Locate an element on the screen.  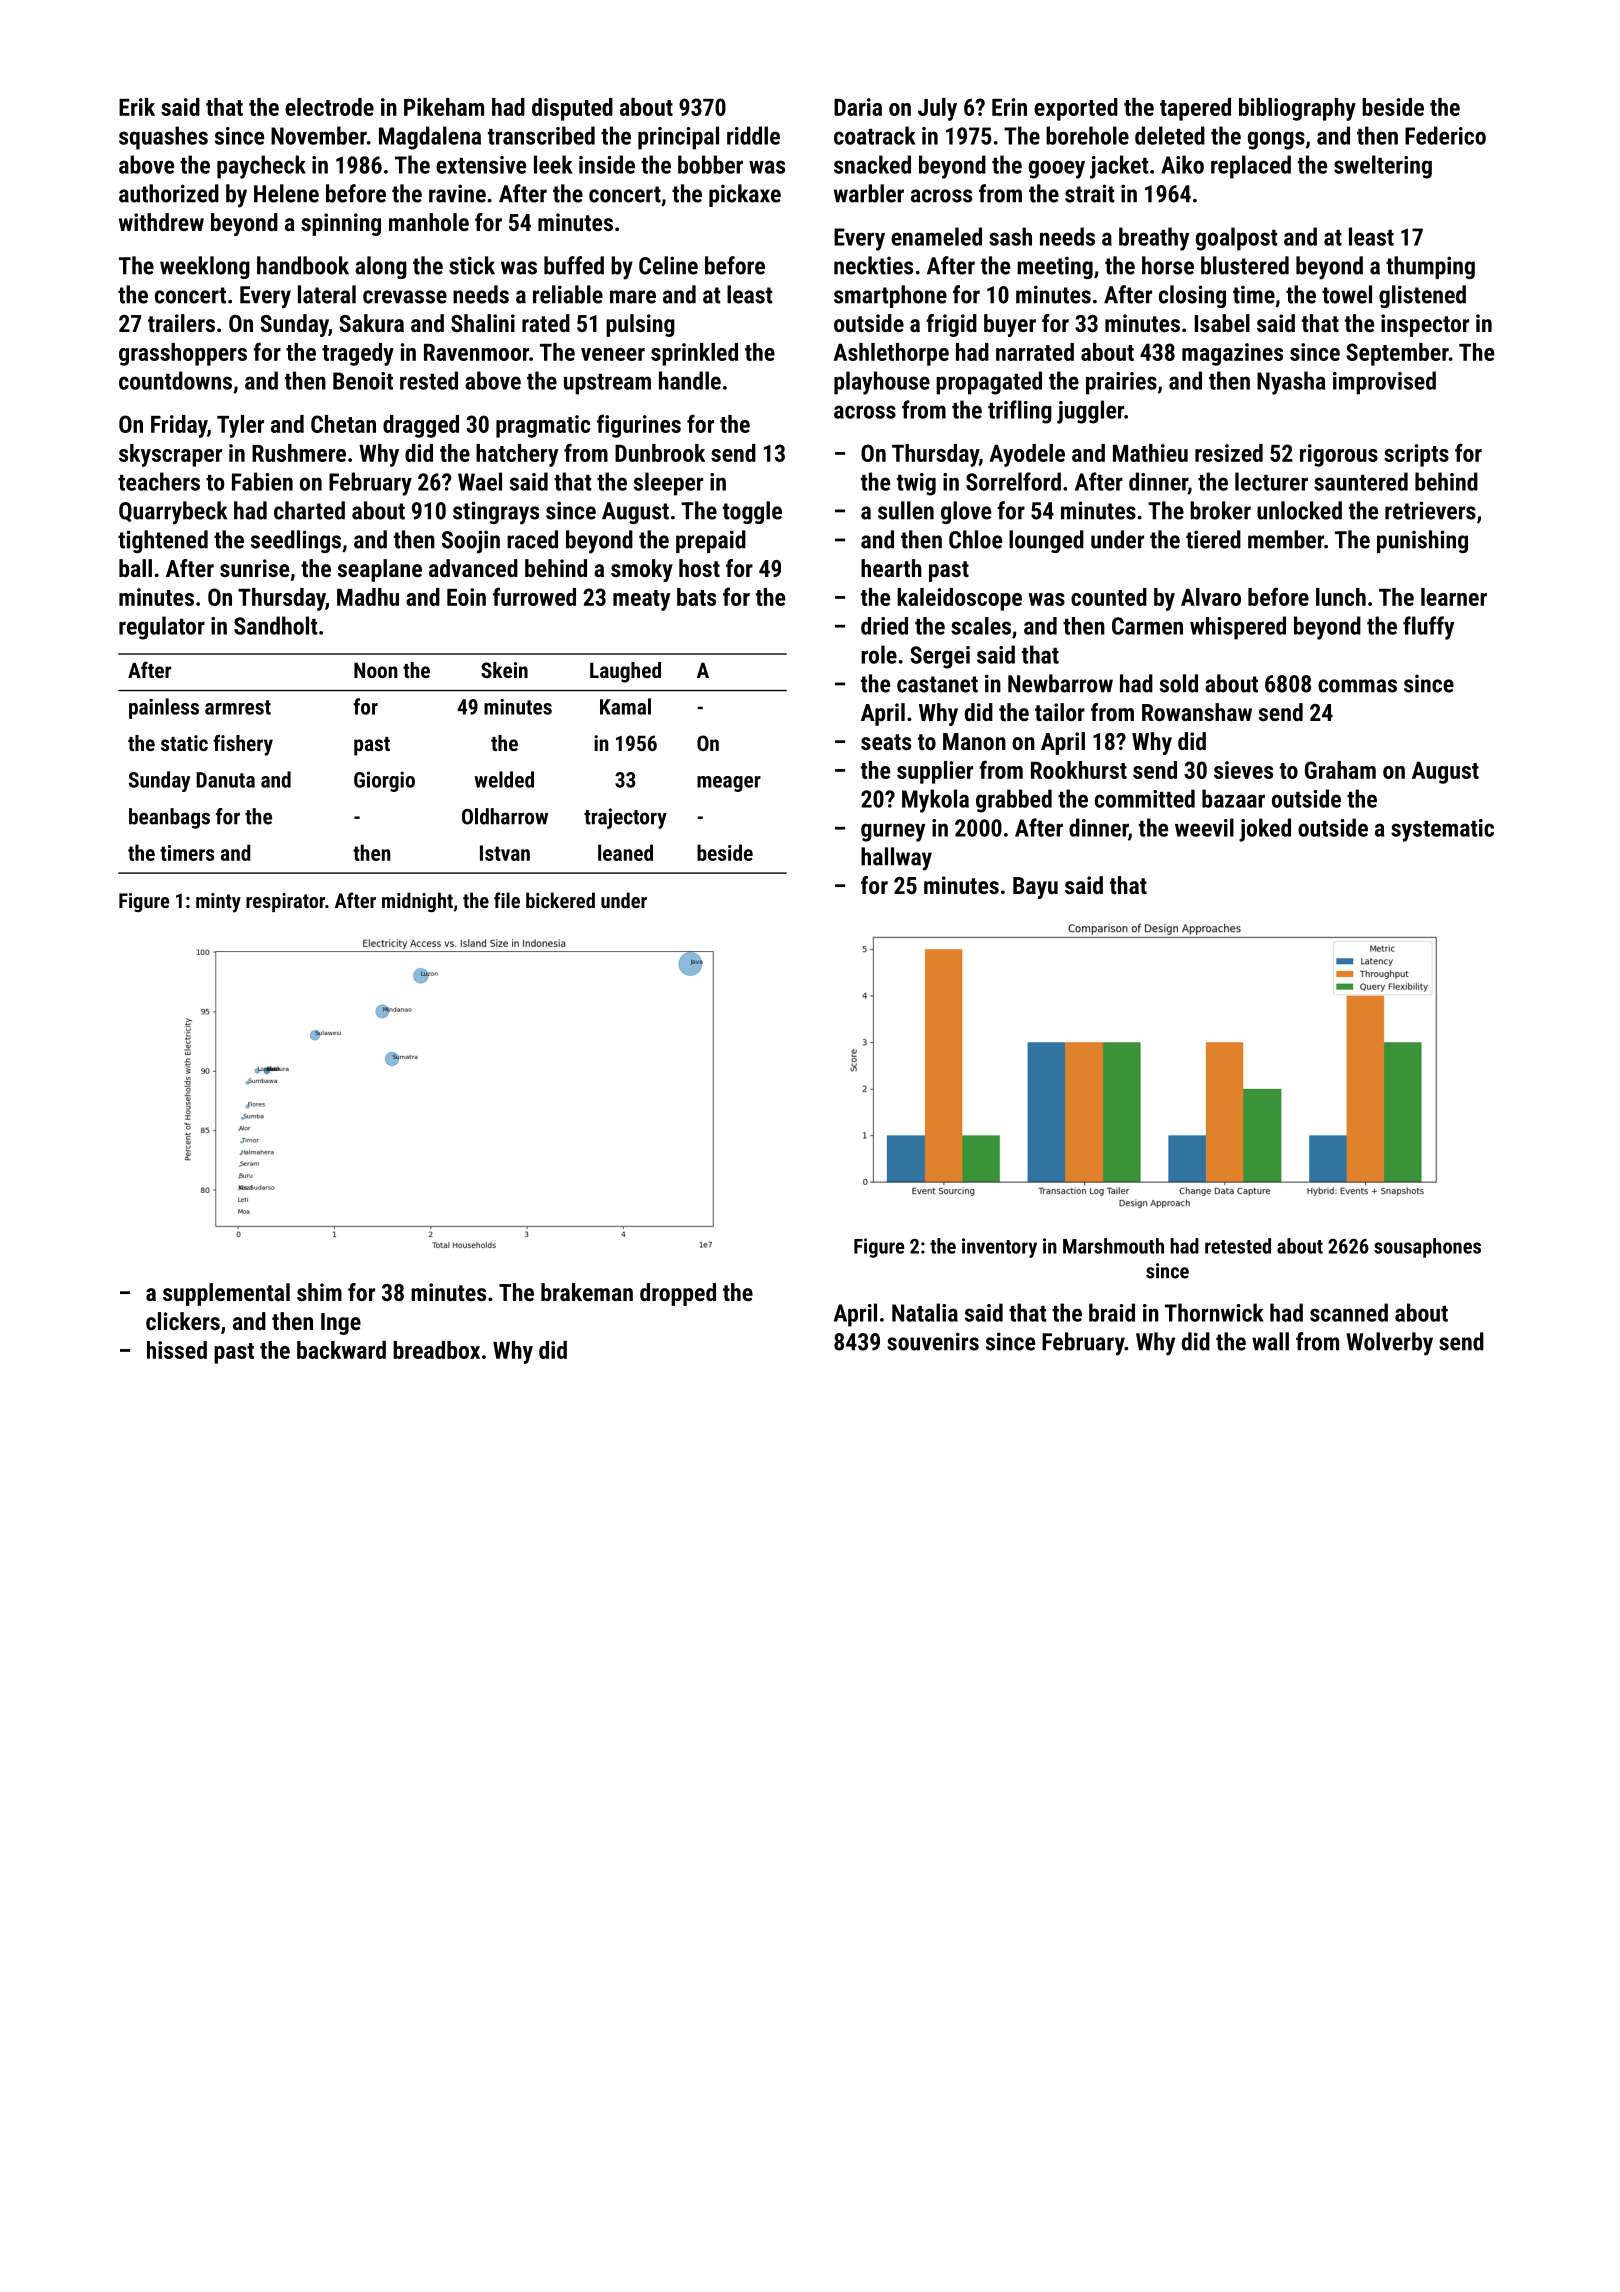
Giorgio is located at coordinates (384, 781).
